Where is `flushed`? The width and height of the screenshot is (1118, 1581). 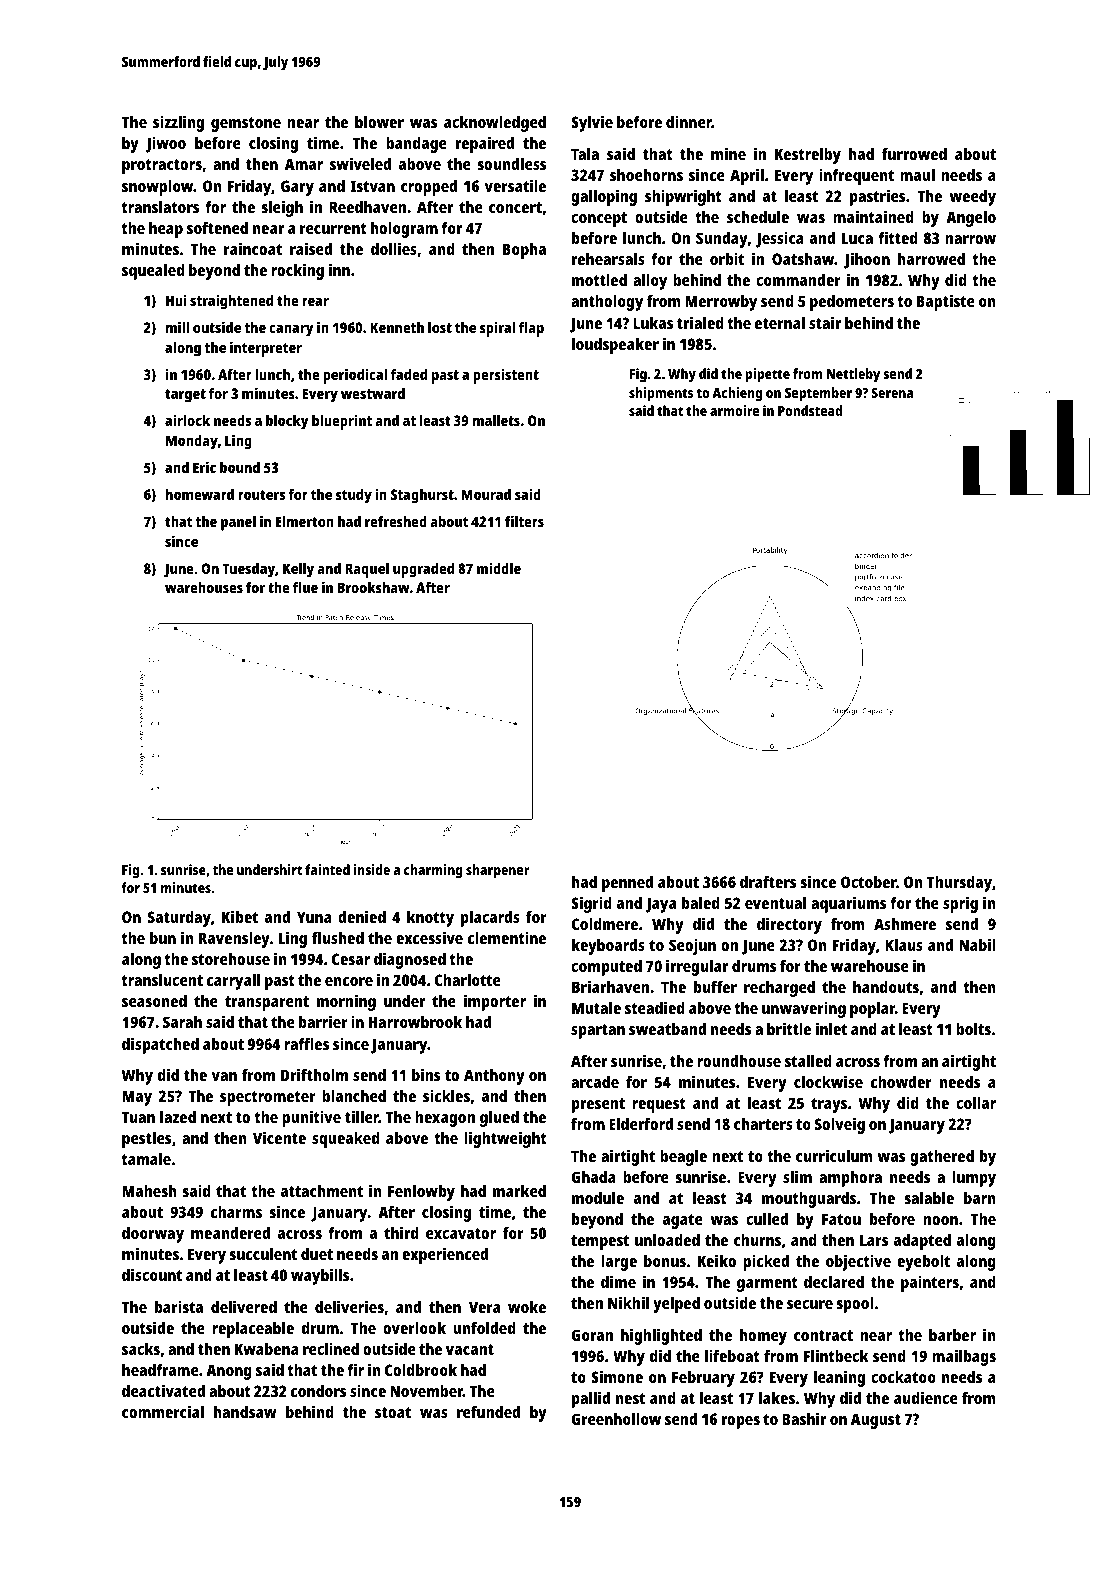 flushed is located at coordinates (338, 938).
